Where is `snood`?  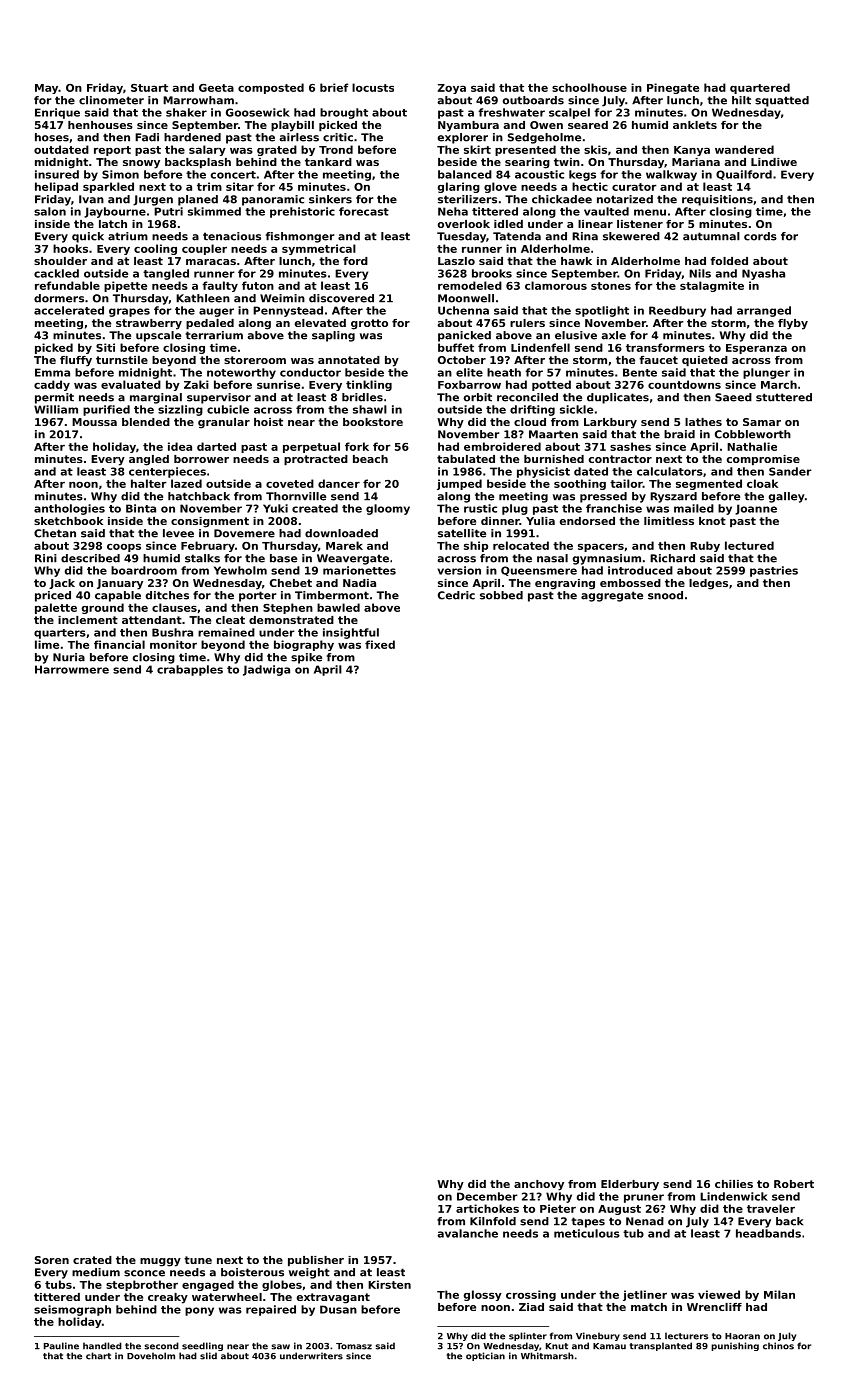 snood is located at coordinates (665, 595).
